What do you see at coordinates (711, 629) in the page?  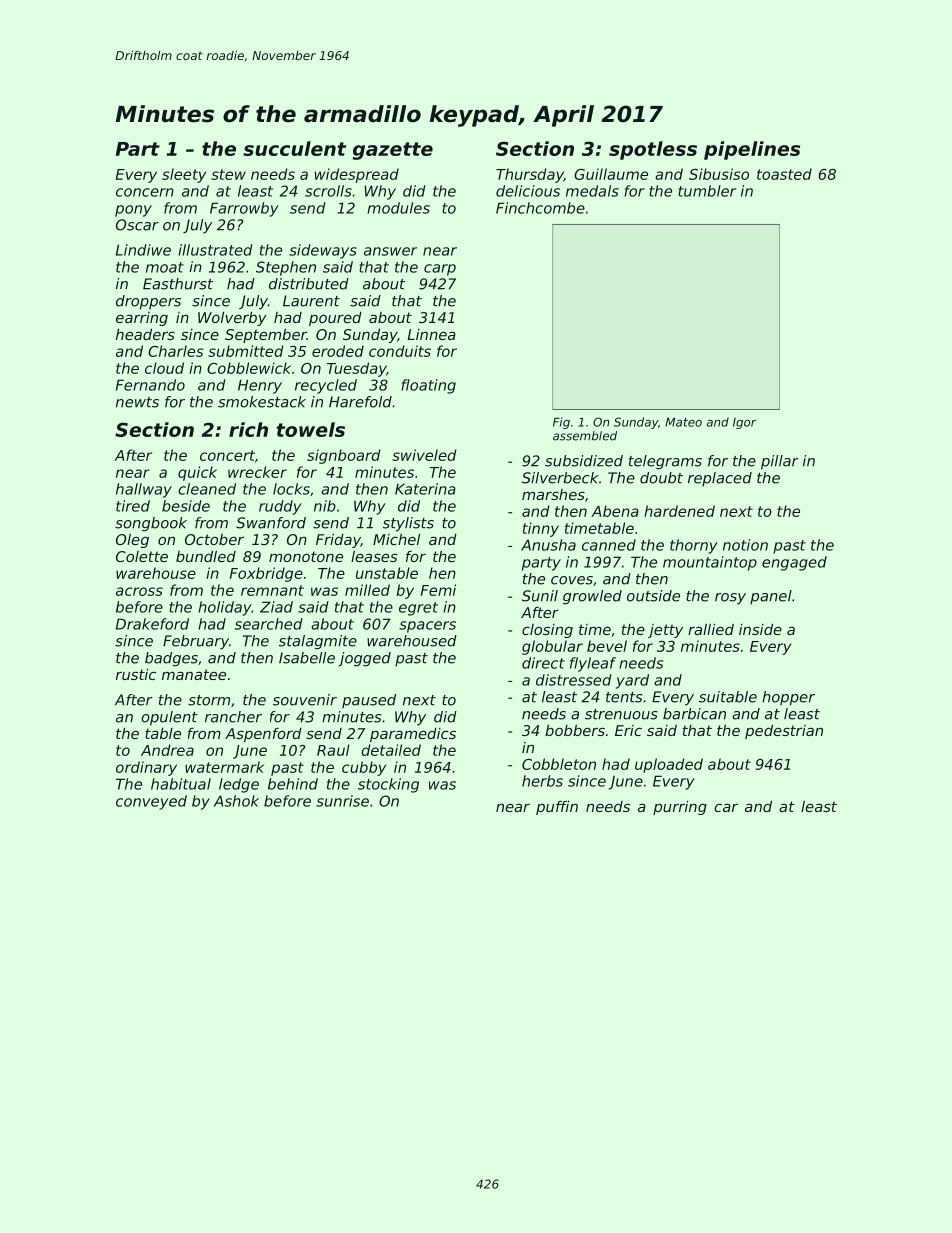 I see `rallied` at bounding box center [711, 629].
